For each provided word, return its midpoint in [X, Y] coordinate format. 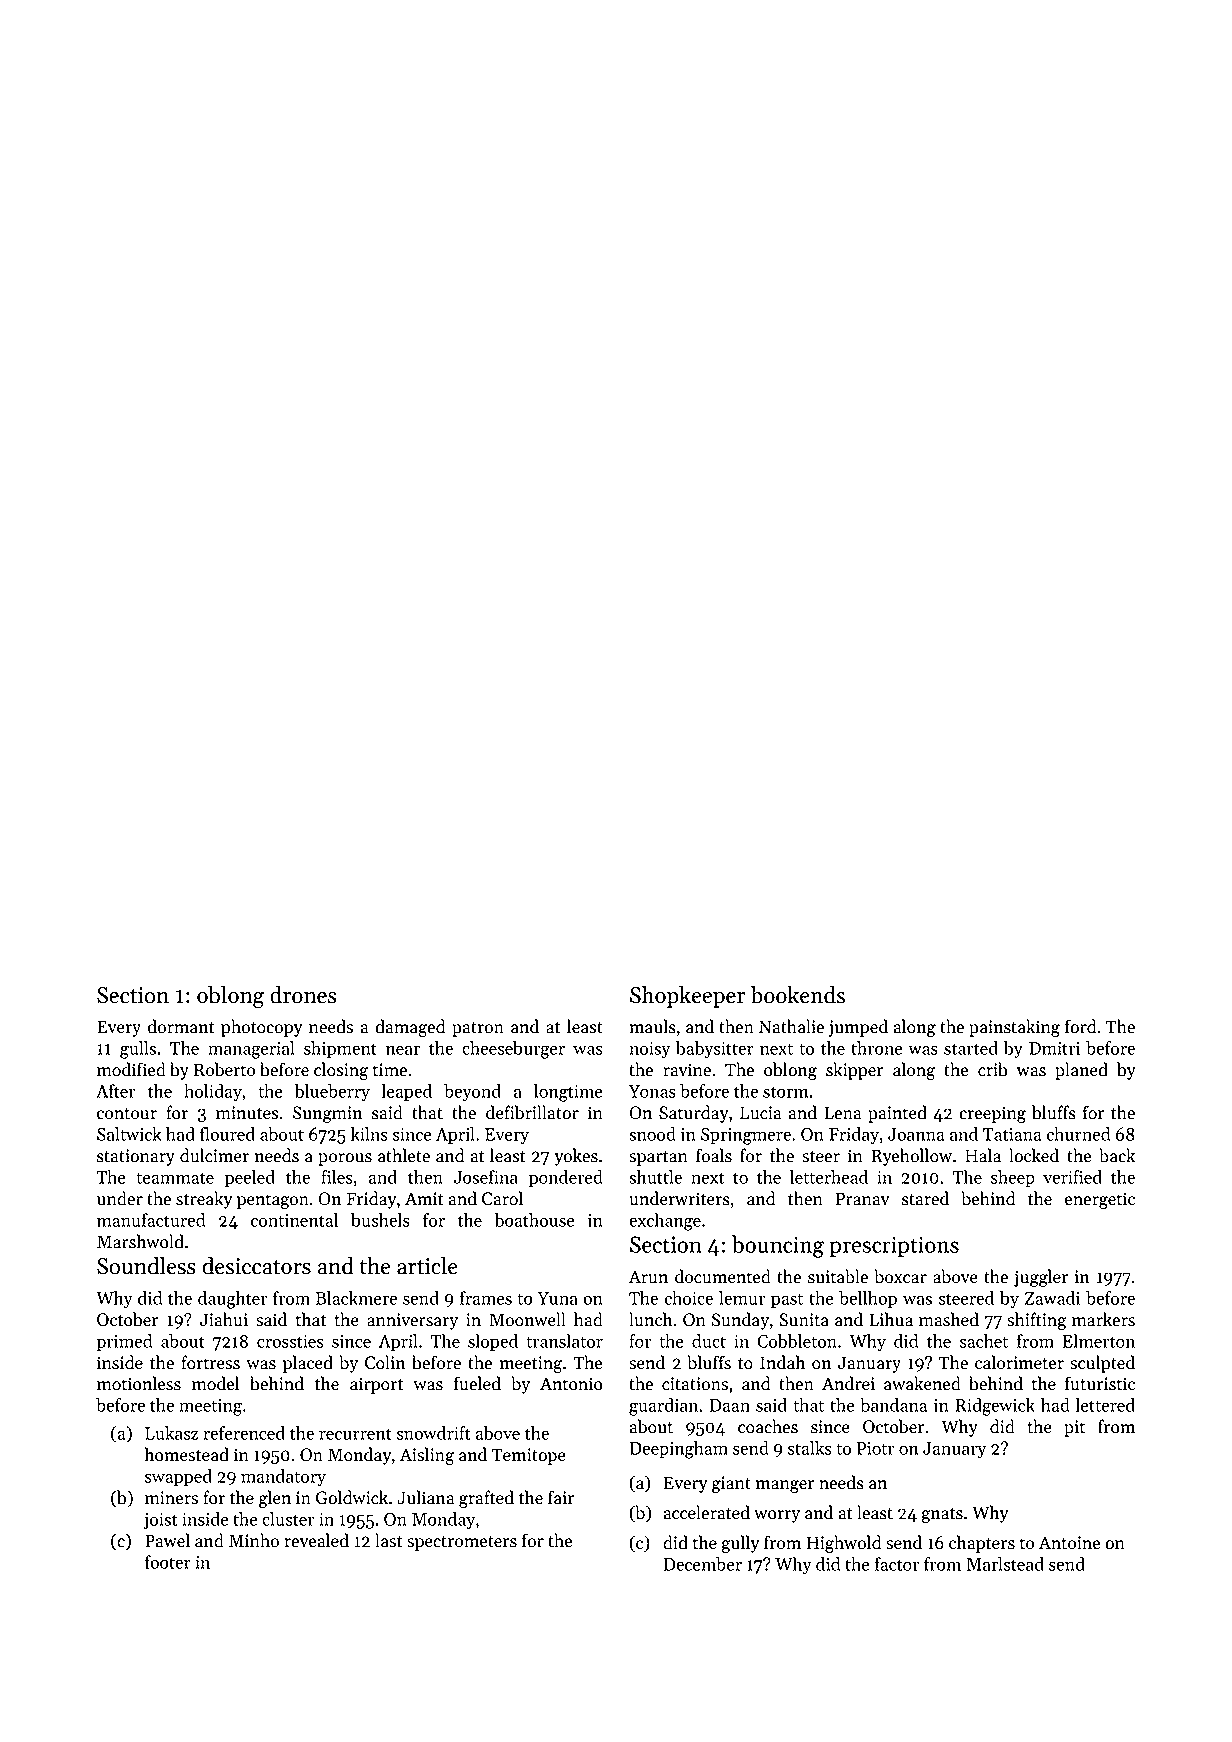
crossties [290, 1341]
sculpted [1102, 1364]
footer [168, 1562]
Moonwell [527, 1319]
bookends [797, 995]
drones [303, 995]
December [703, 1564]
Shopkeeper [687, 997]
